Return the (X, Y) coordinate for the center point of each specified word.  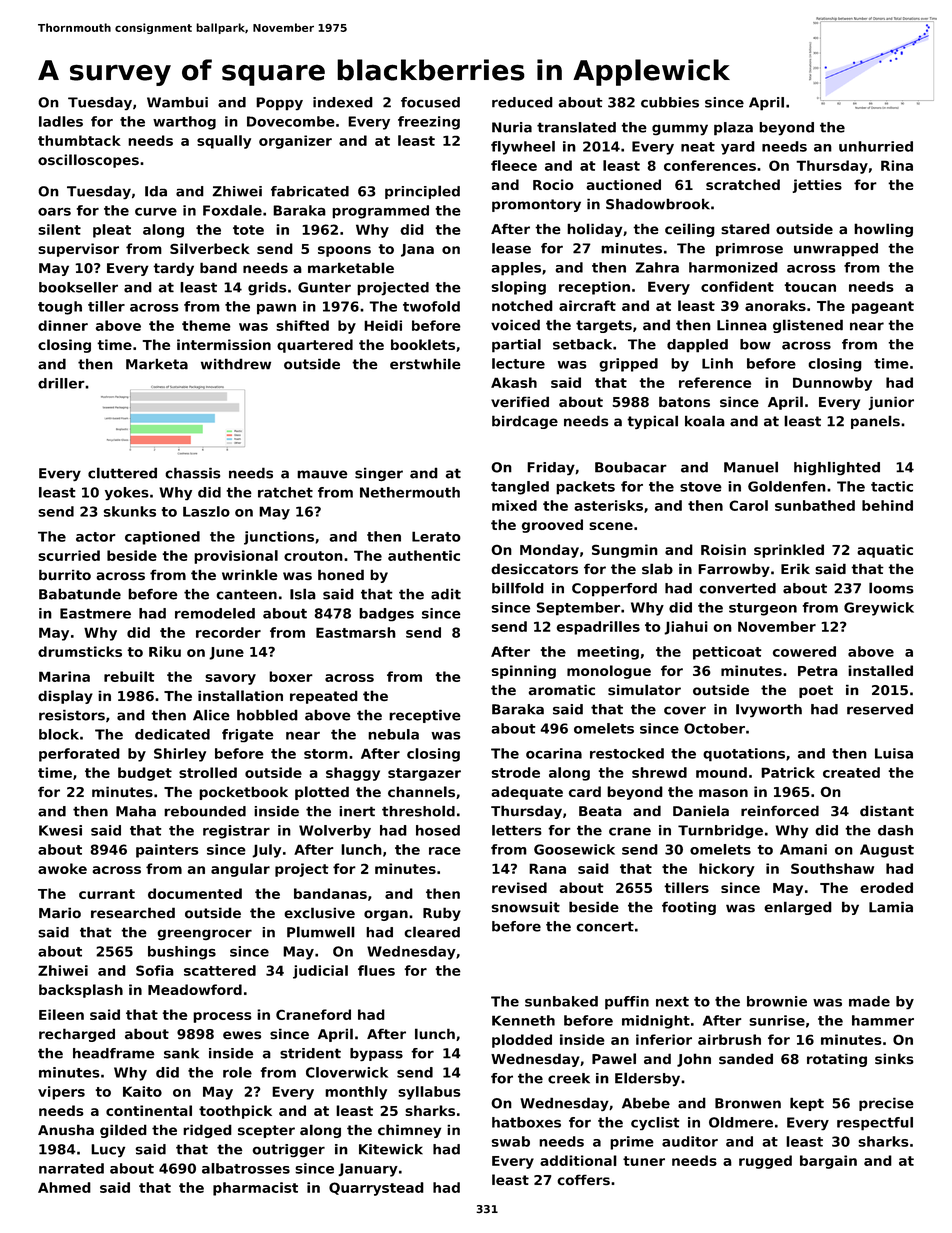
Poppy (279, 104)
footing (689, 908)
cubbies (670, 102)
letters (517, 830)
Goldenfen (787, 486)
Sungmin (625, 551)
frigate (248, 735)
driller (61, 383)
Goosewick (574, 849)
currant (107, 894)
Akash (514, 382)
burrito (65, 574)
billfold (518, 588)
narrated (71, 1168)
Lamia (891, 907)
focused (430, 102)
